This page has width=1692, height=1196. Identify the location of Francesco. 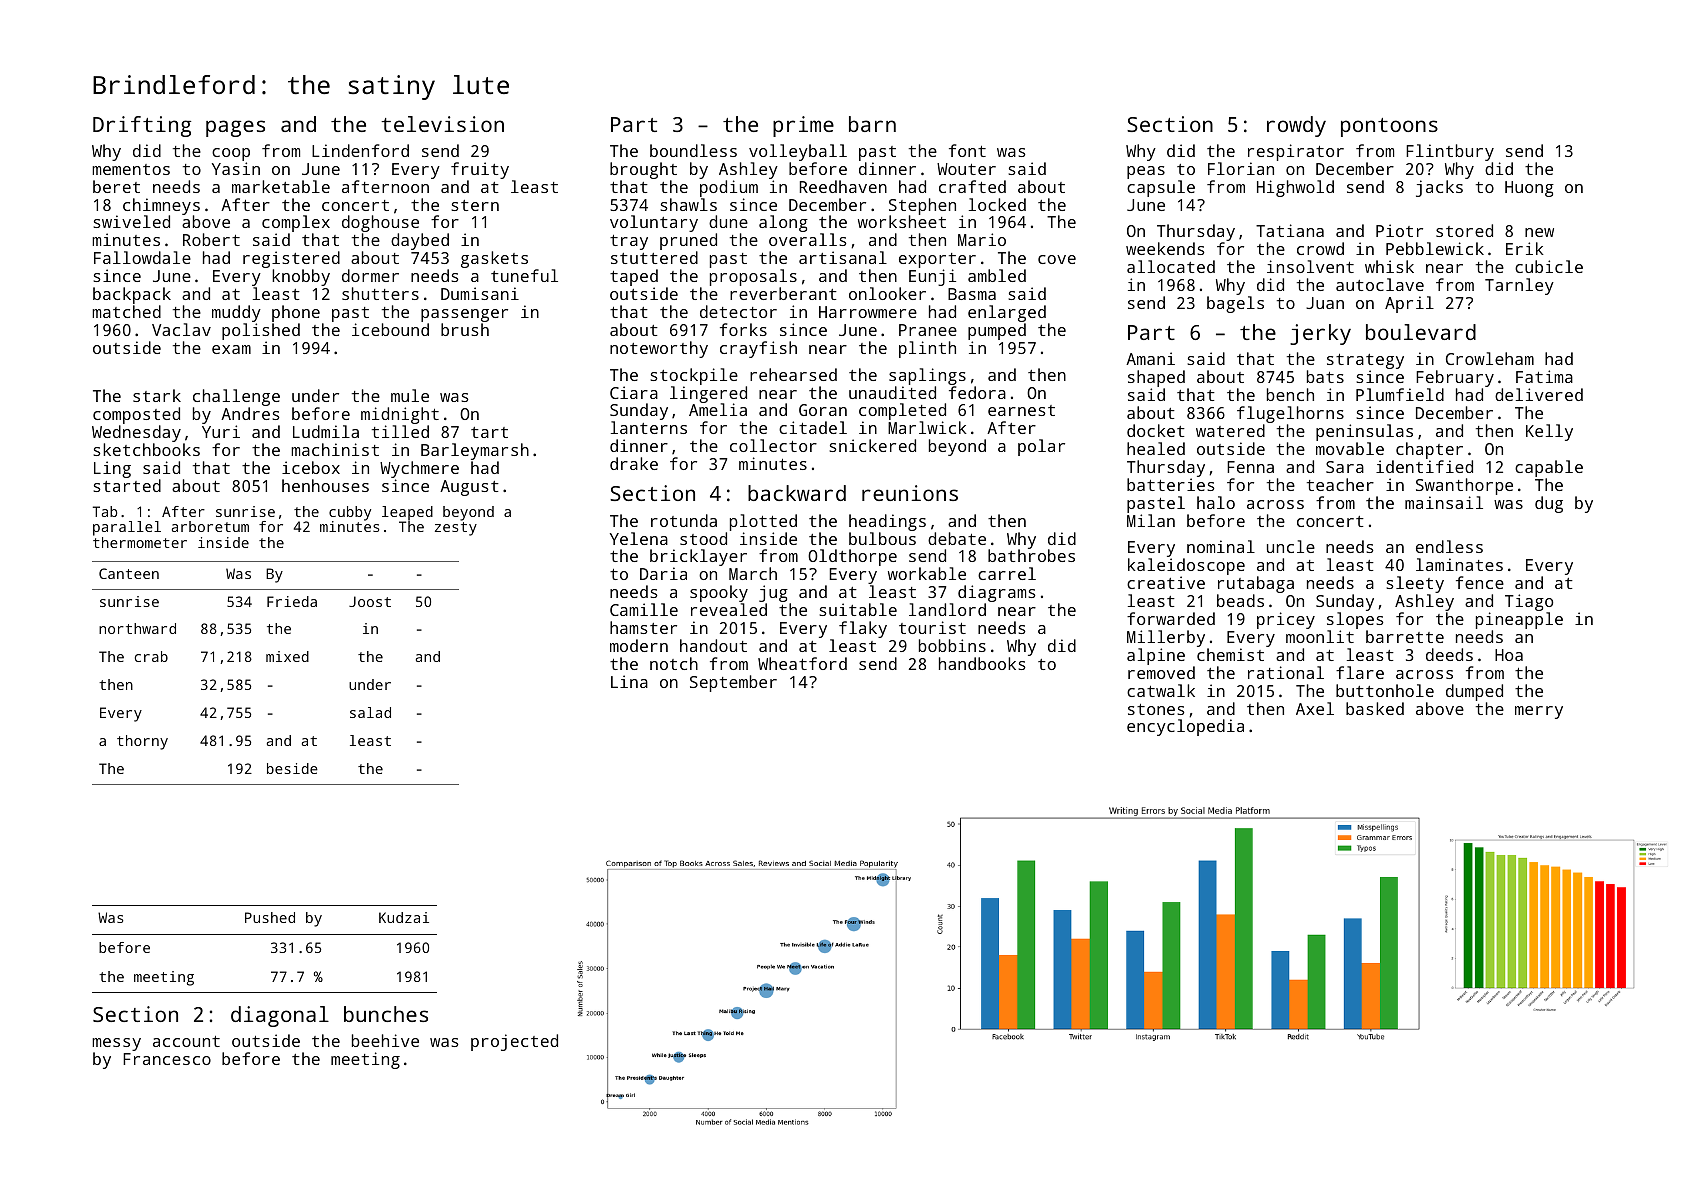
(167, 1059).
